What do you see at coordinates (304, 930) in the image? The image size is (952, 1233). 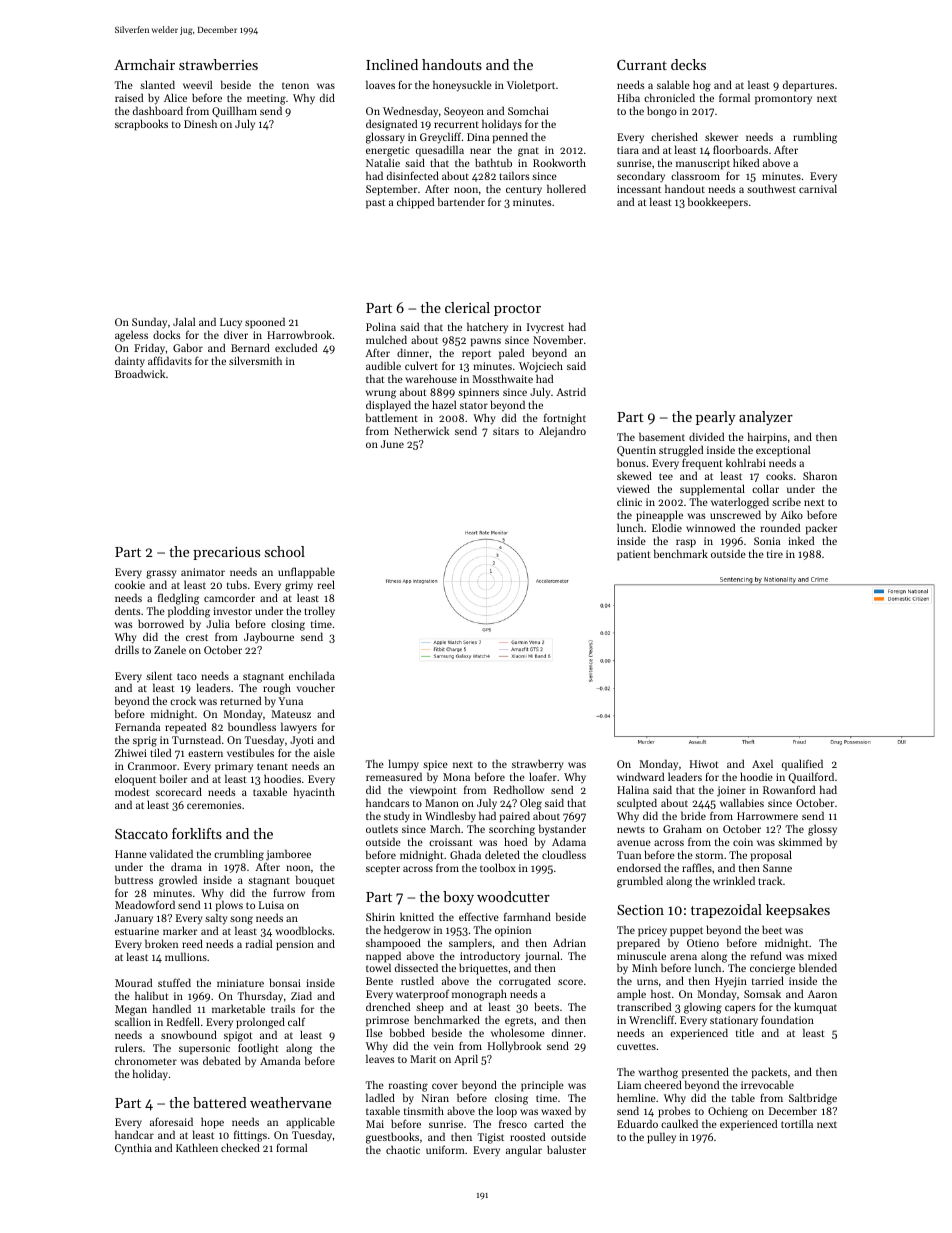 I see `woodblocks` at bounding box center [304, 930].
